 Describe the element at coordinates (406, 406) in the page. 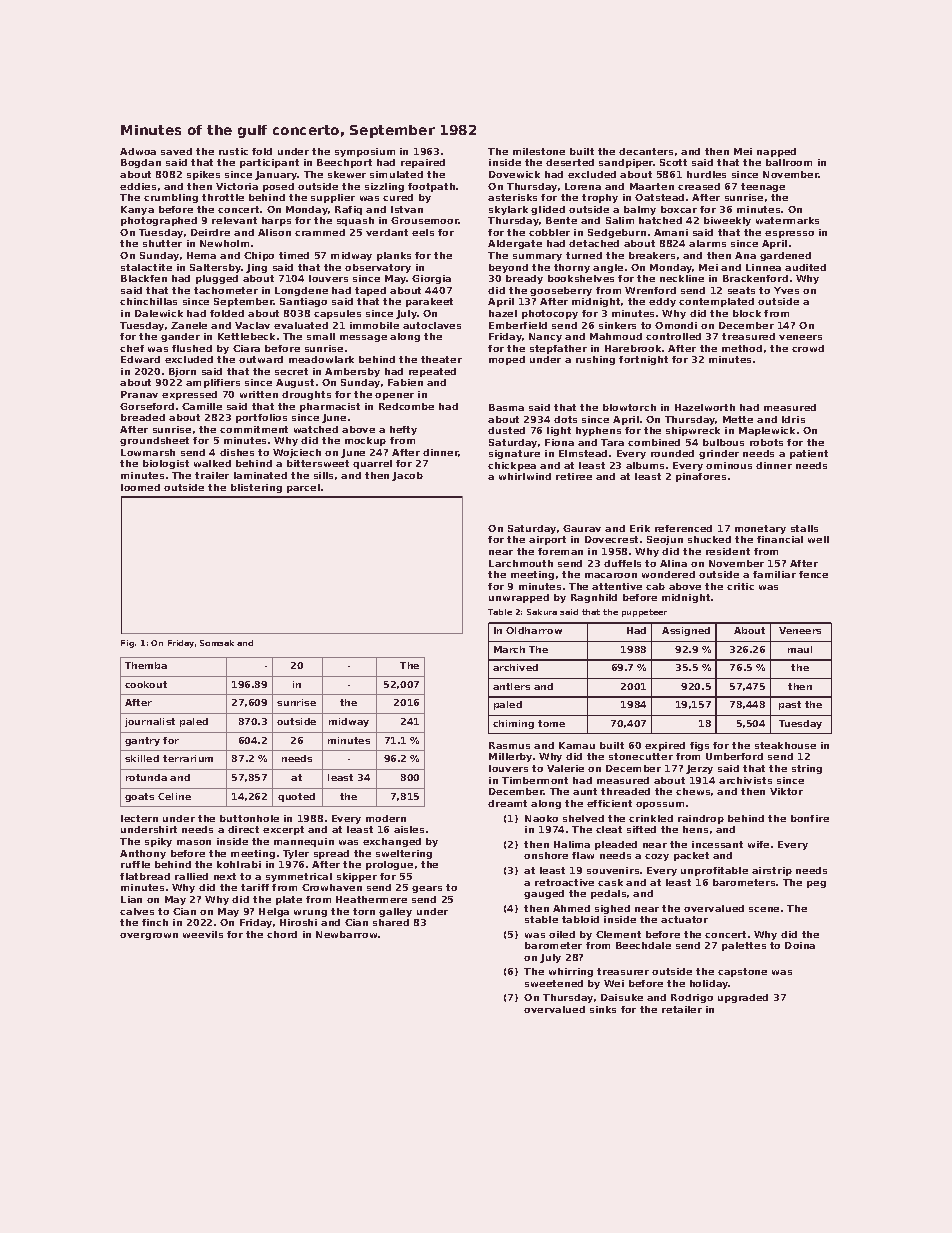

I see `Redcombe` at that location.
